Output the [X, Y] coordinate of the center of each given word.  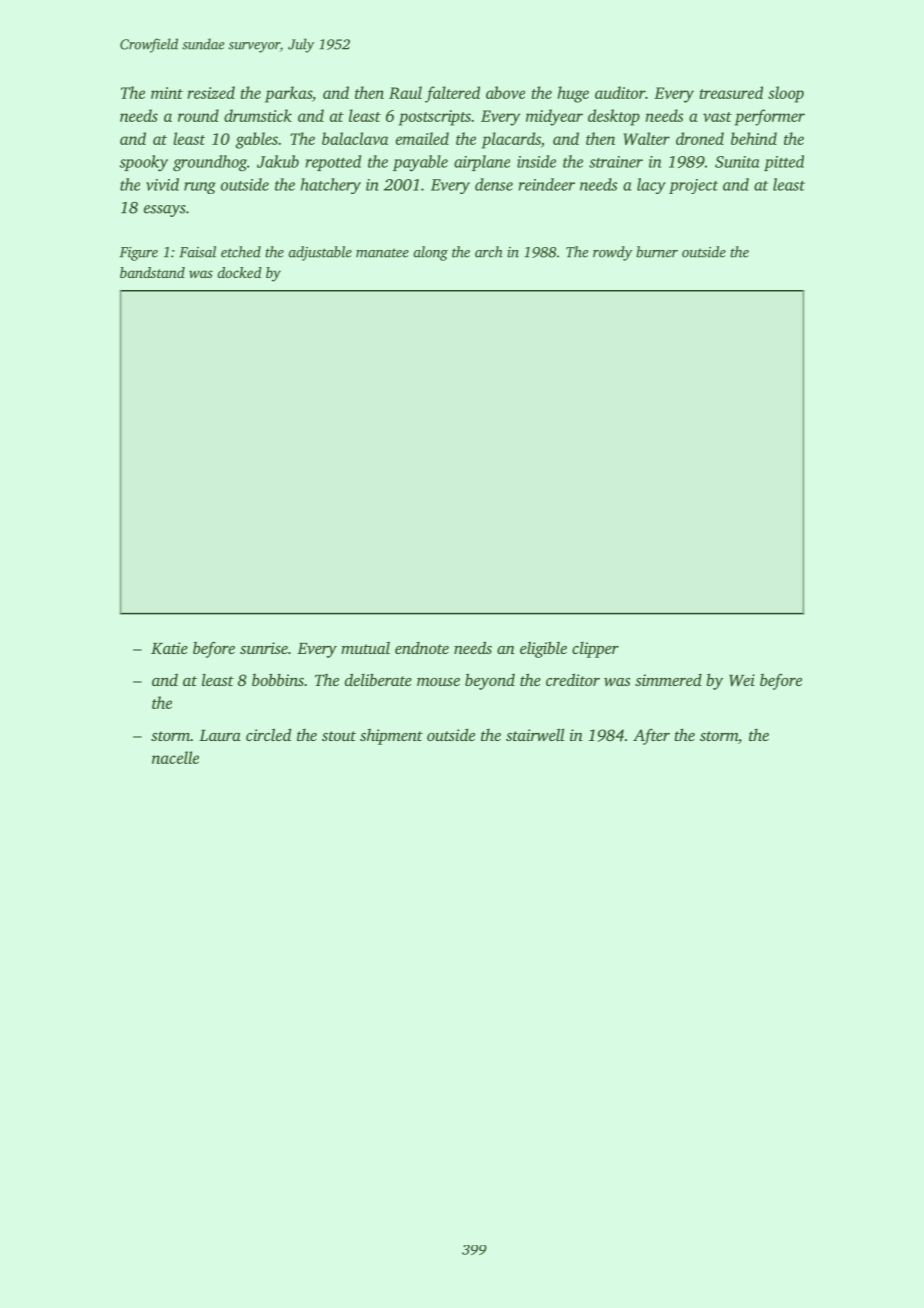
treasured [731, 92]
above [505, 92]
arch [489, 252]
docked [240, 272]
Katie [169, 648]
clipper [595, 650]
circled [268, 734]
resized [211, 92]
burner [657, 252]
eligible [543, 649]
